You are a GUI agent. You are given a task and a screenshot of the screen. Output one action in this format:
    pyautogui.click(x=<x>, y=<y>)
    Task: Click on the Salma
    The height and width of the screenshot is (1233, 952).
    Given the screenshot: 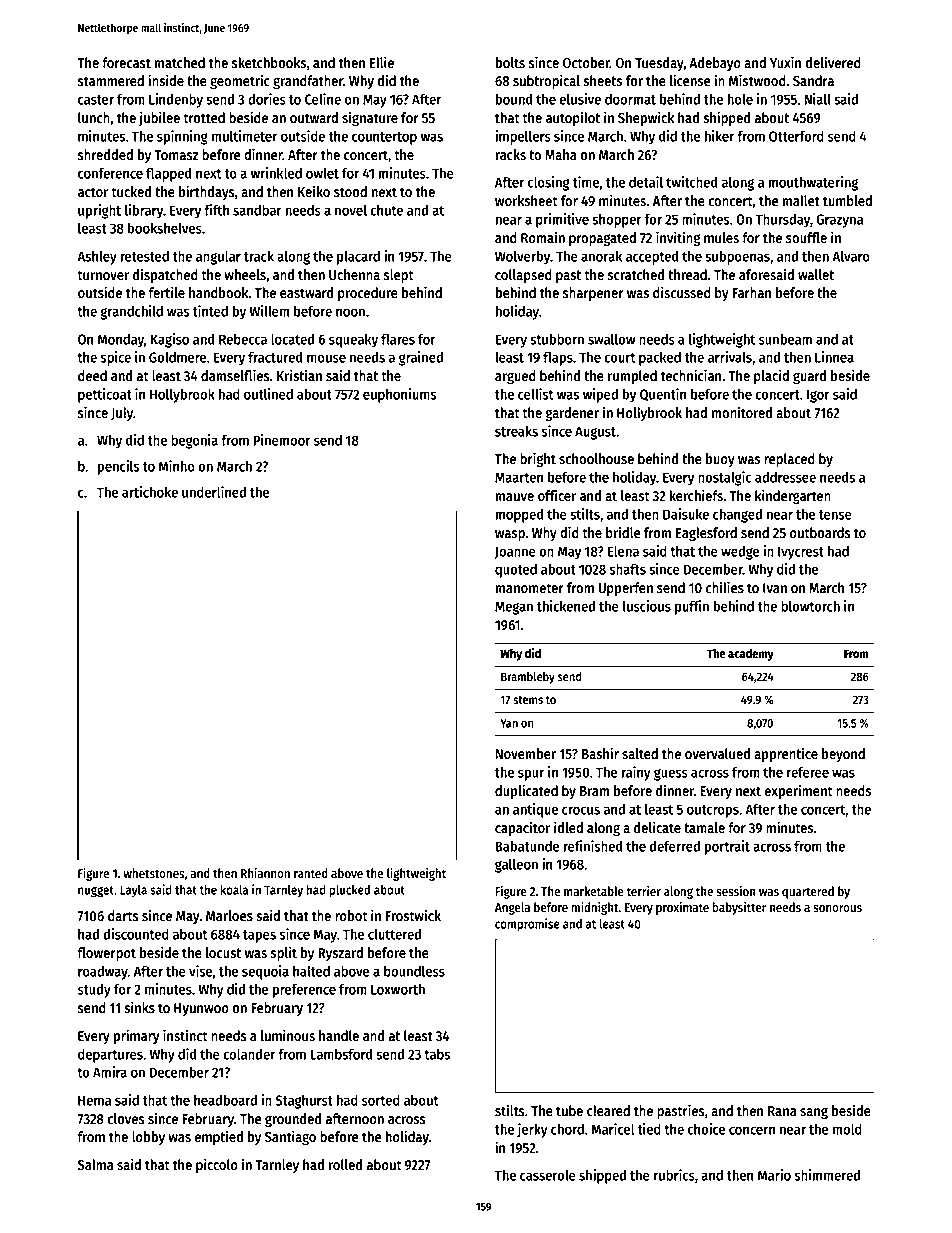 What is the action you would take?
    pyautogui.click(x=95, y=1165)
